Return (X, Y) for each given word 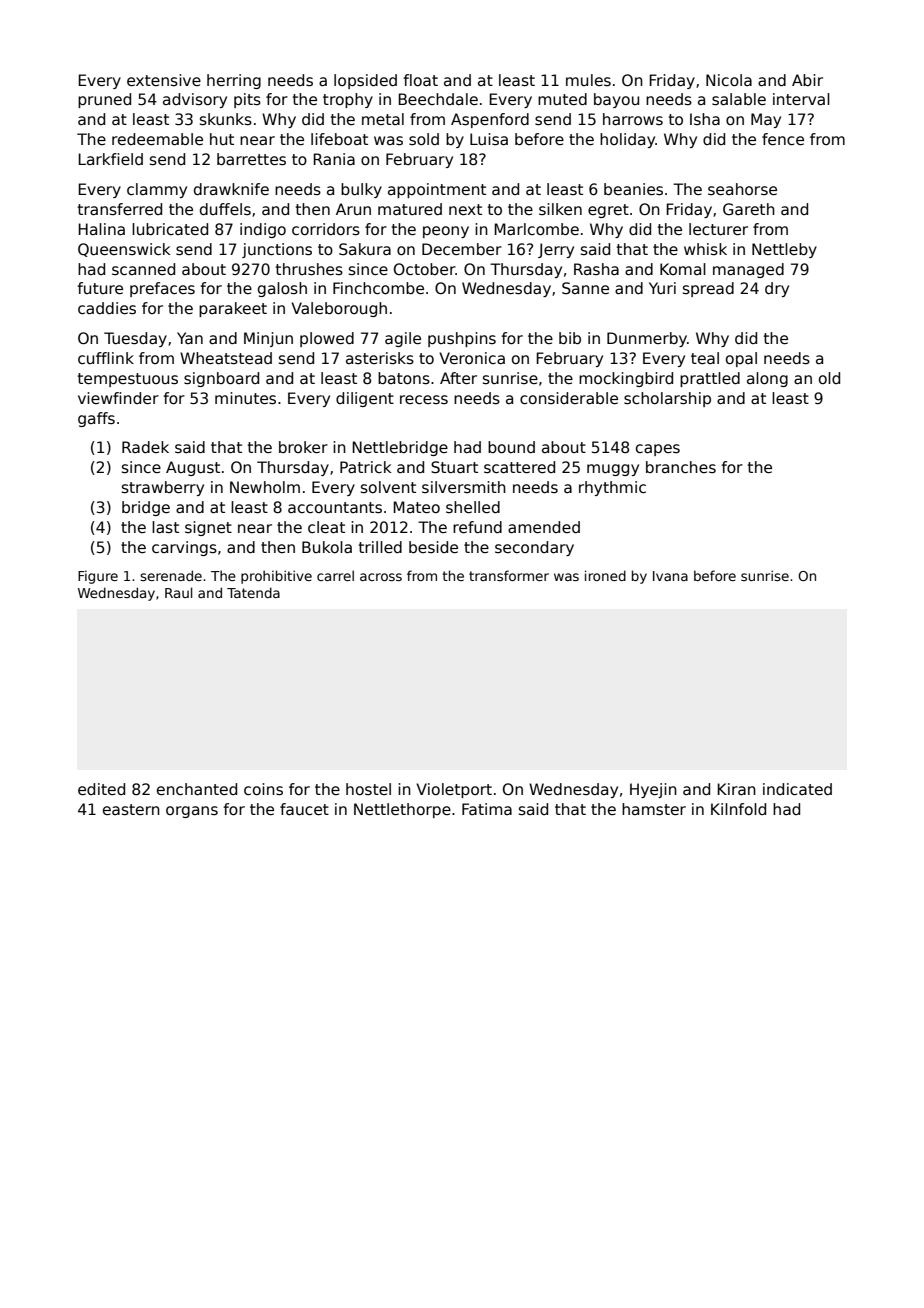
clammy (157, 190)
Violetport (454, 790)
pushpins (462, 339)
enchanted (197, 789)
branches (681, 467)
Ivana (670, 576)
